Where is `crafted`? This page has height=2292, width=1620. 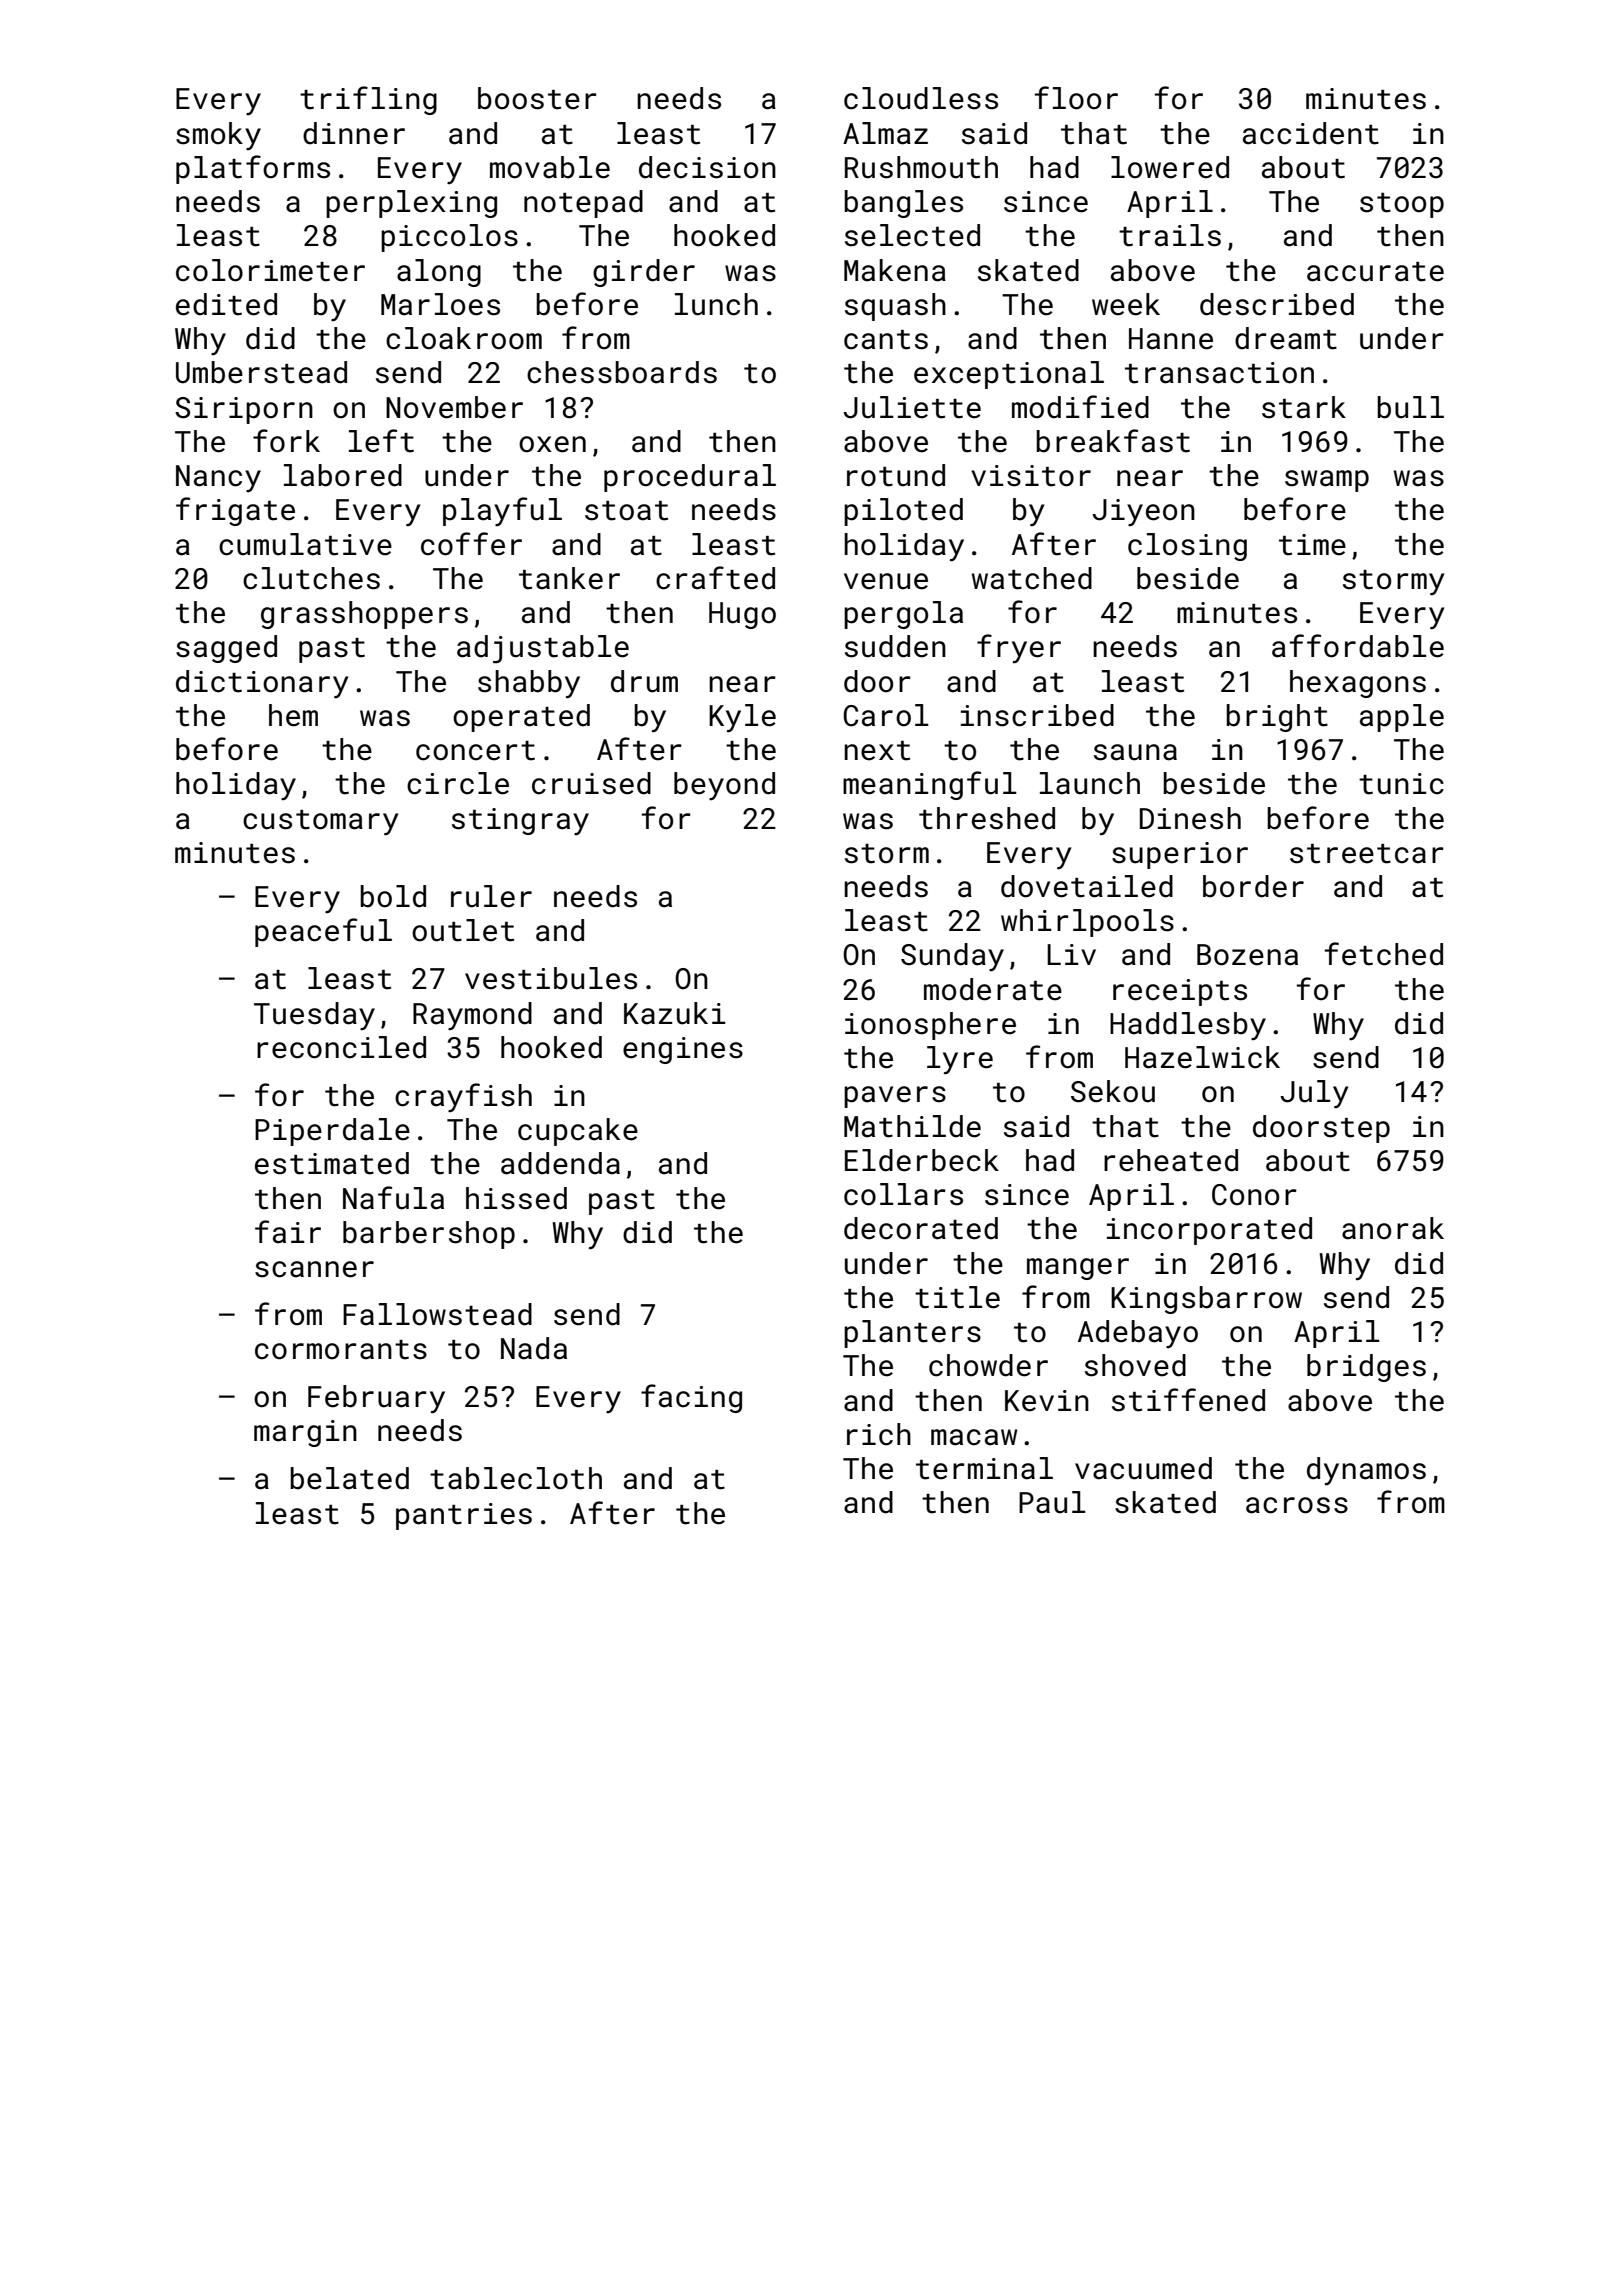 crafted is located at coordinates (715, 578).
